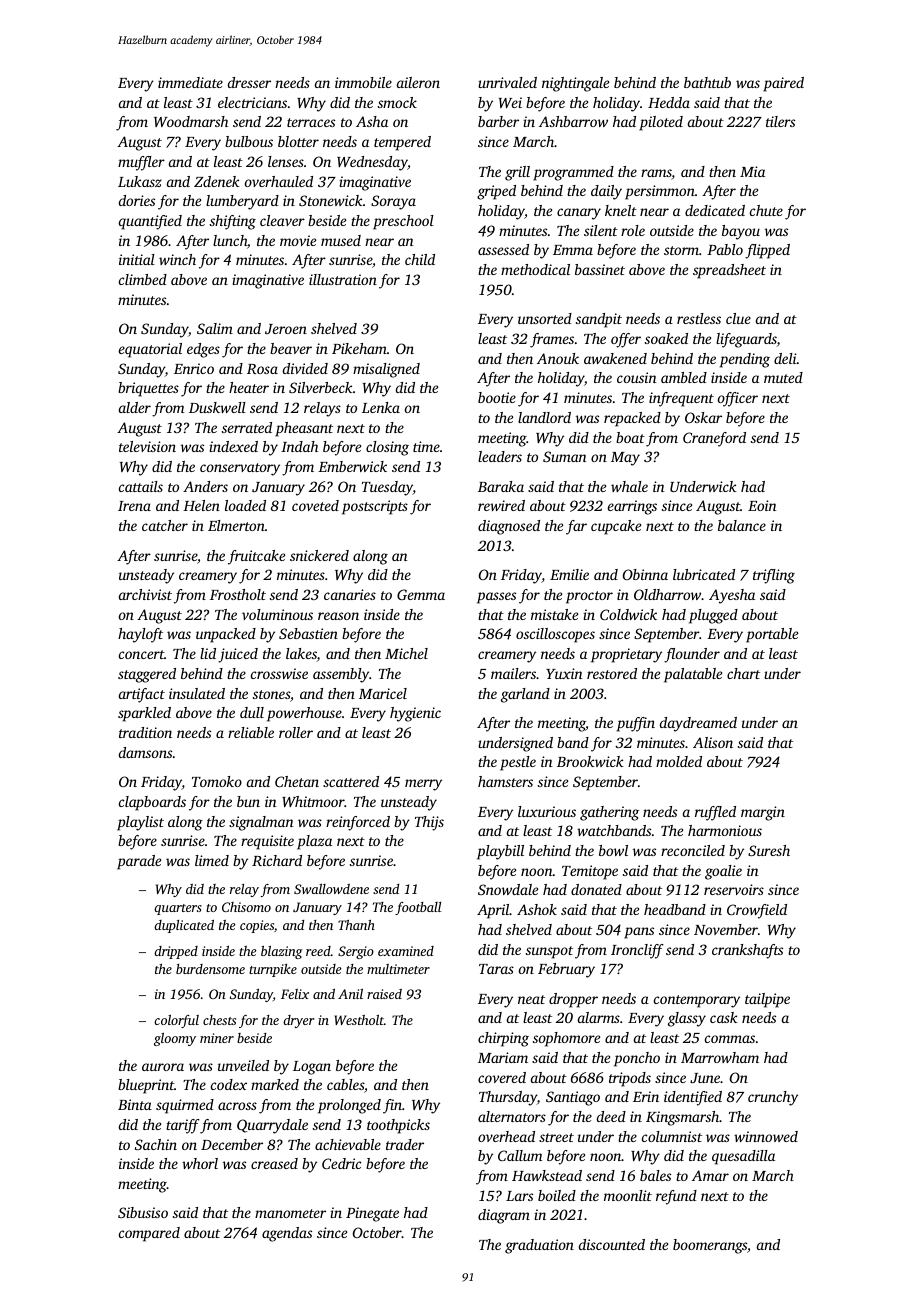 This screenshot has width=924, height=1308. I want to click on chart, so click(743, 673).
